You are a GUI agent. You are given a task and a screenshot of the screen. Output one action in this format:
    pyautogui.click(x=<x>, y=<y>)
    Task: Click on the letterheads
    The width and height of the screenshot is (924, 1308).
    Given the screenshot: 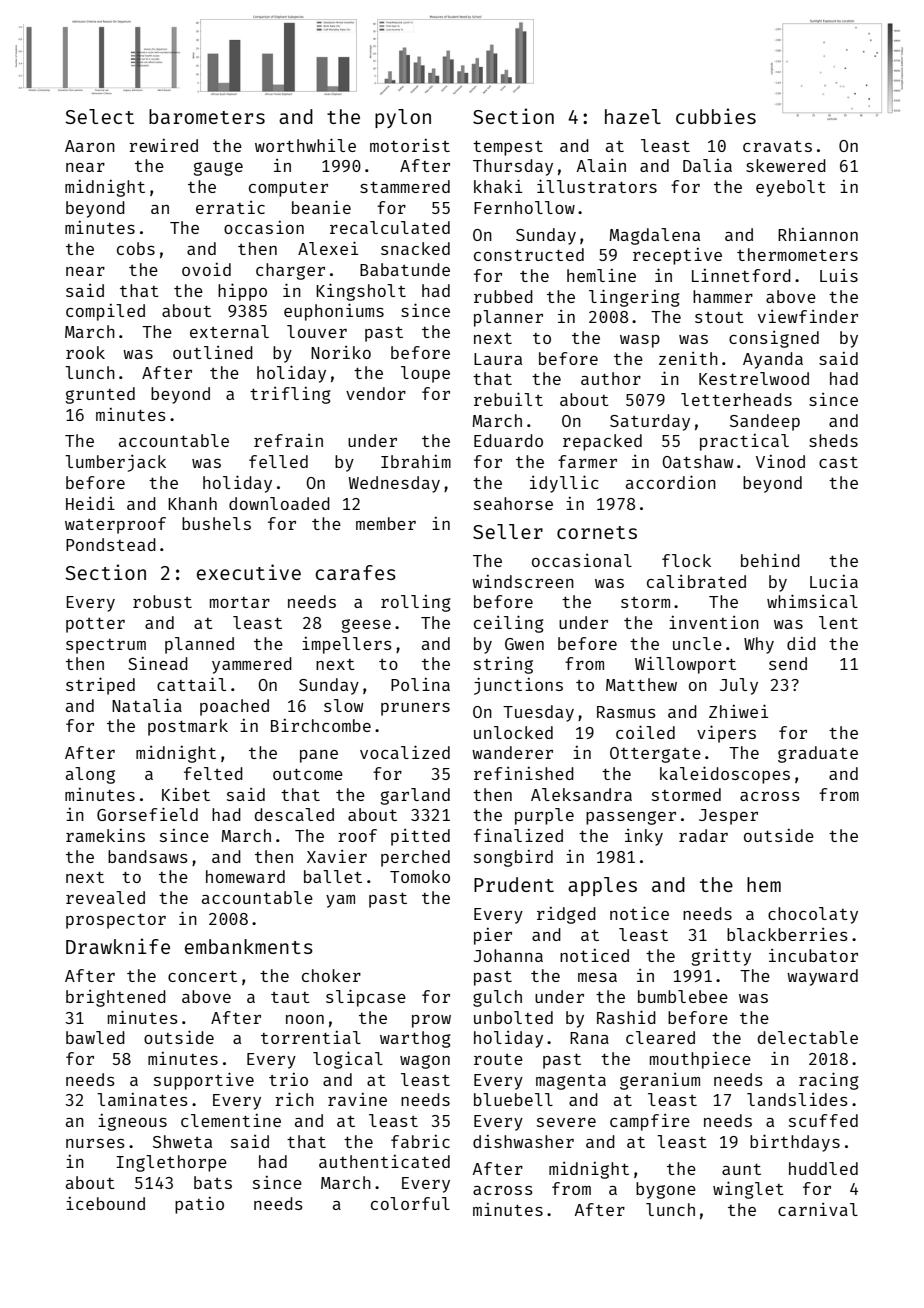 What is the action you would take?
    pyautogui.click(x=736, y=399)
